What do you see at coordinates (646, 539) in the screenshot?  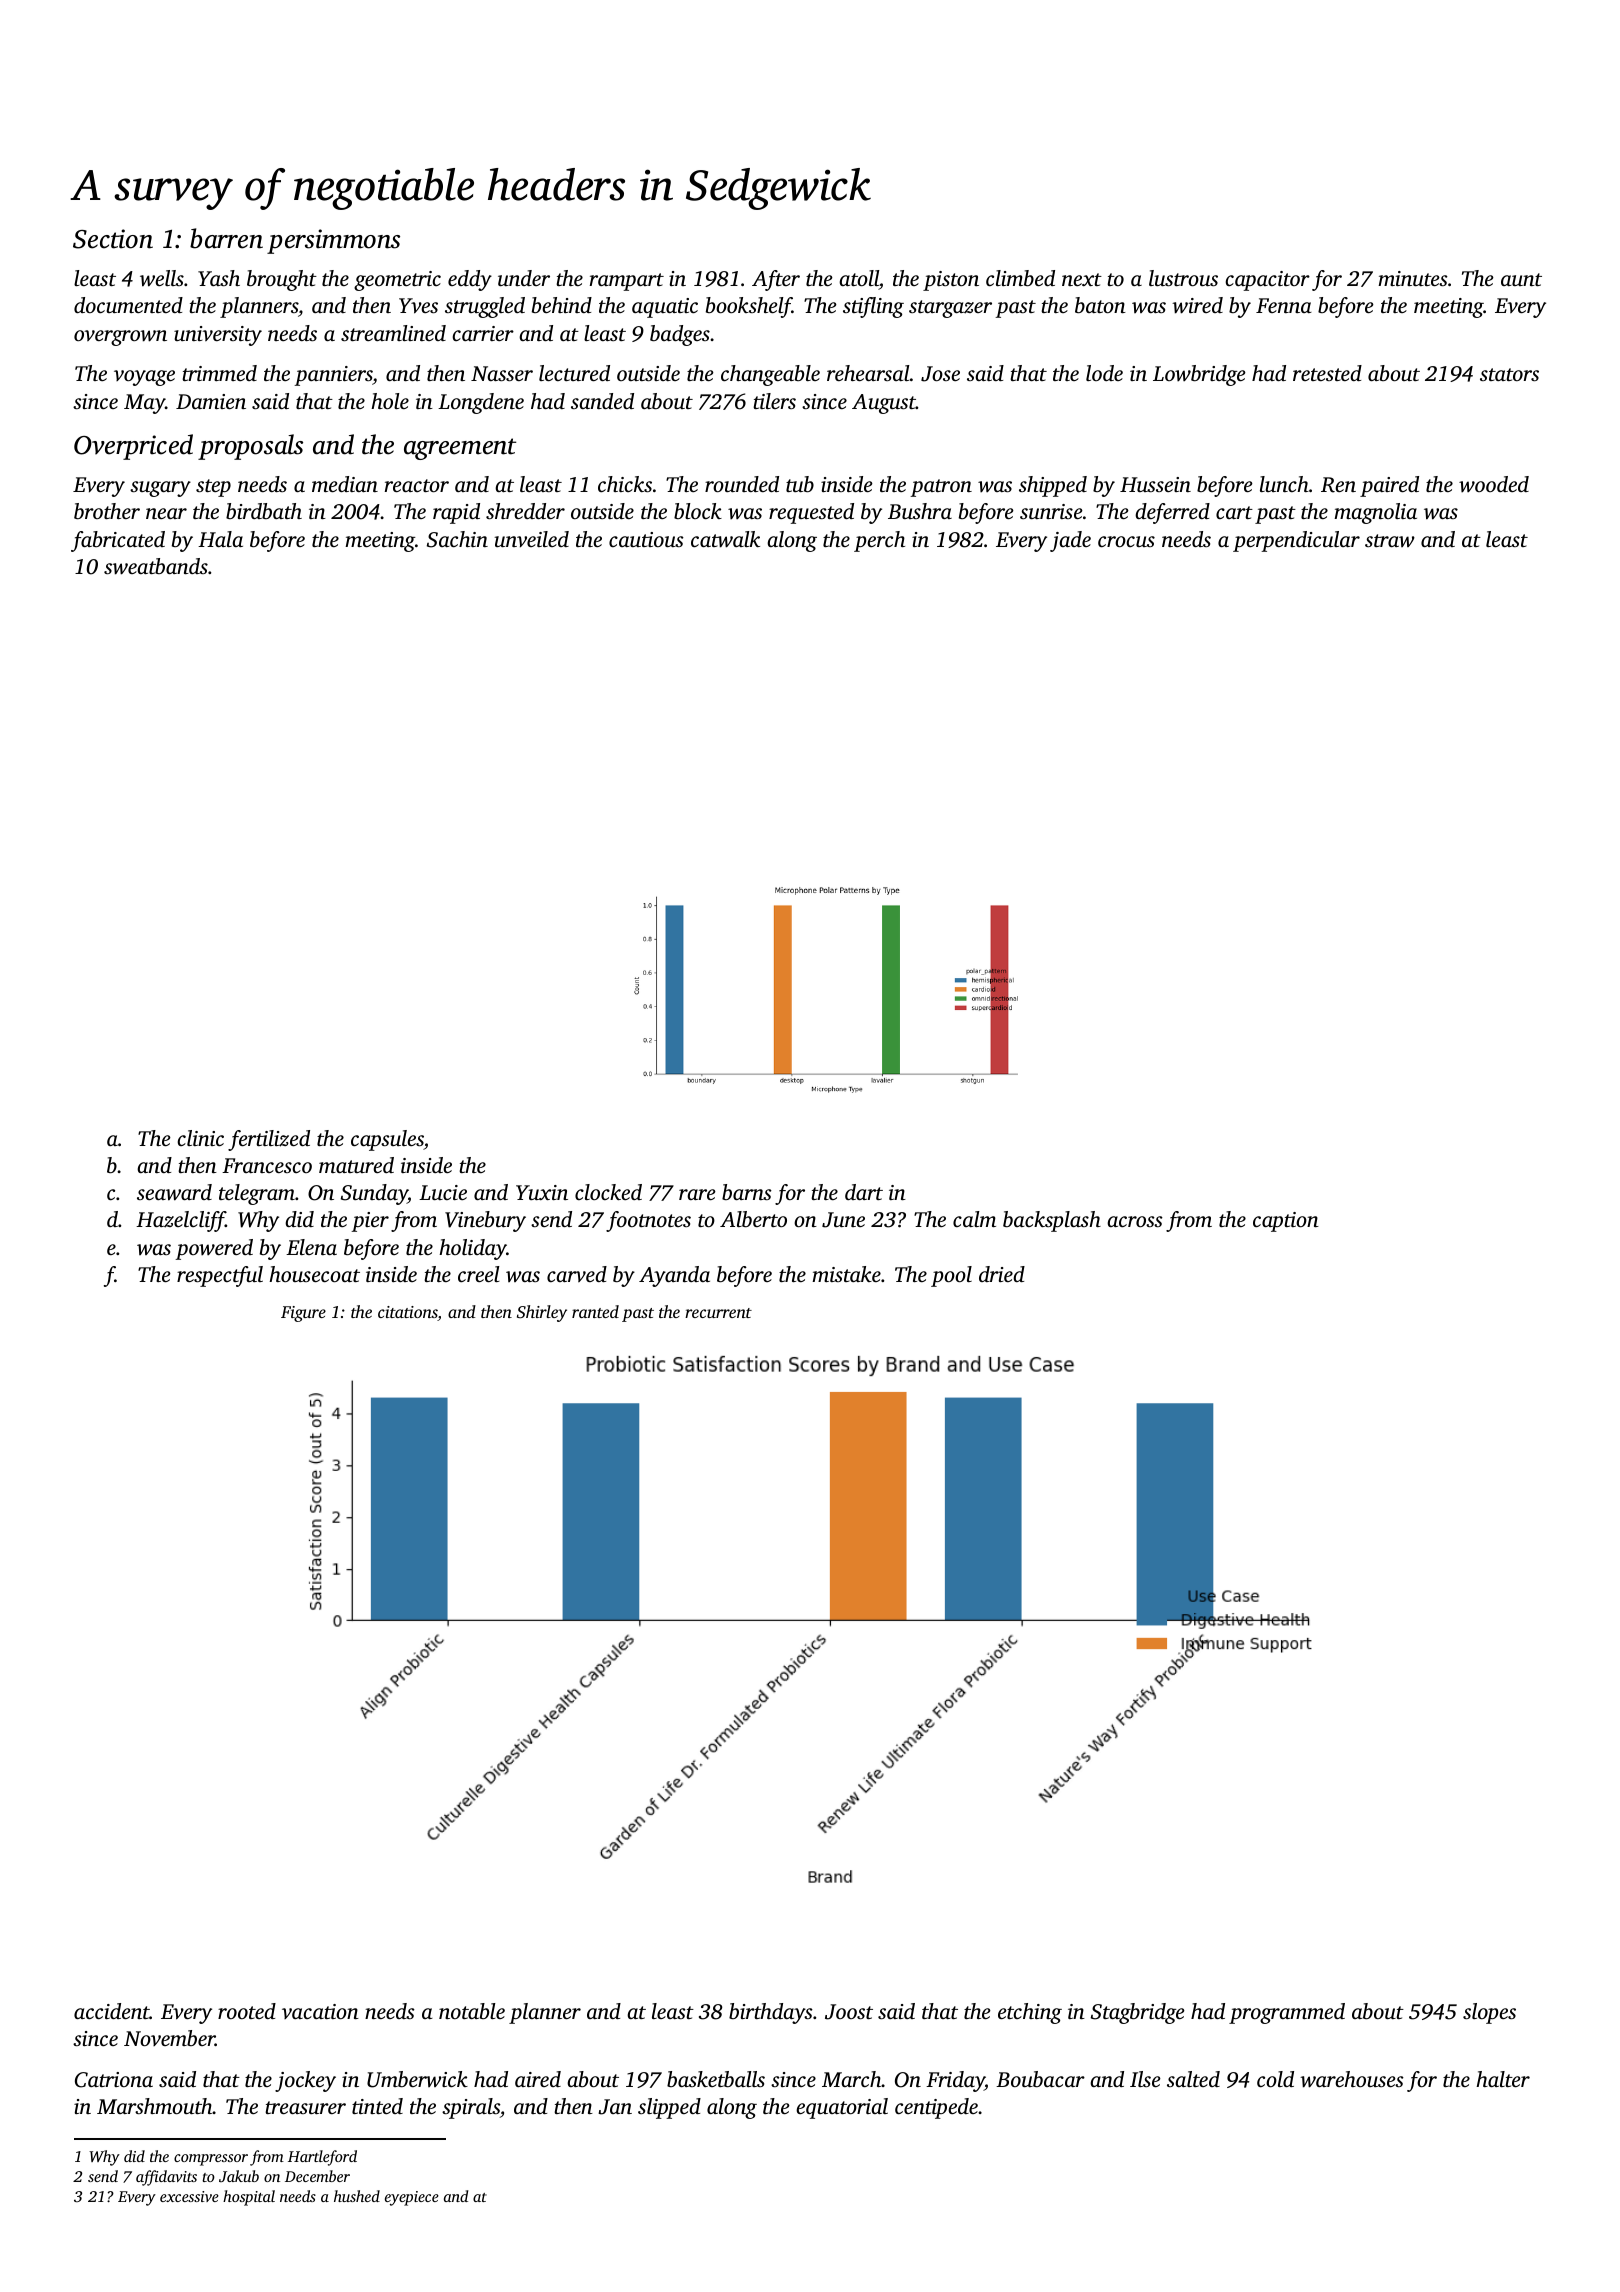 I see `cautious` at bounding box center [646, 539].
